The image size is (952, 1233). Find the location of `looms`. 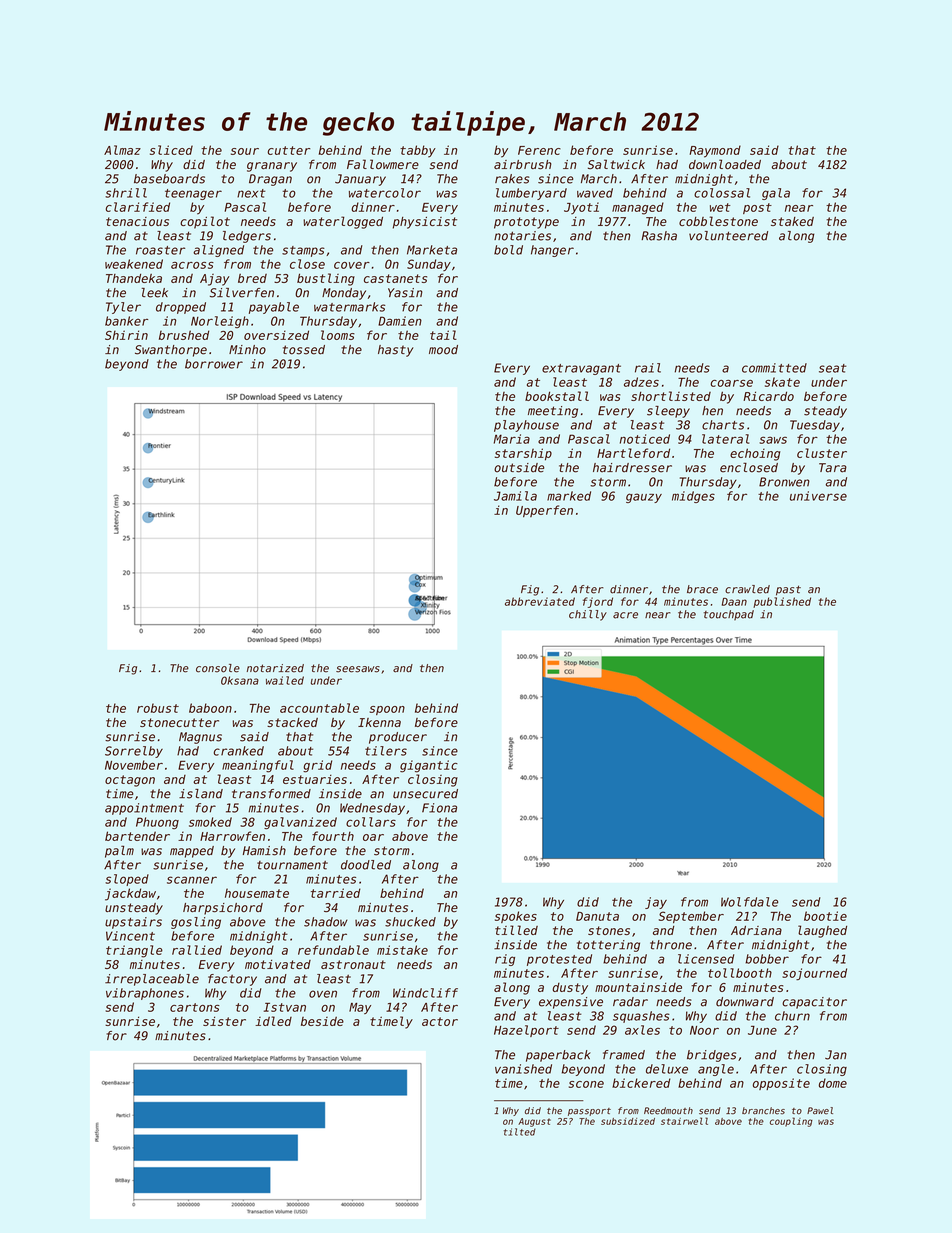

looms is located at coordinates (338, 335).
